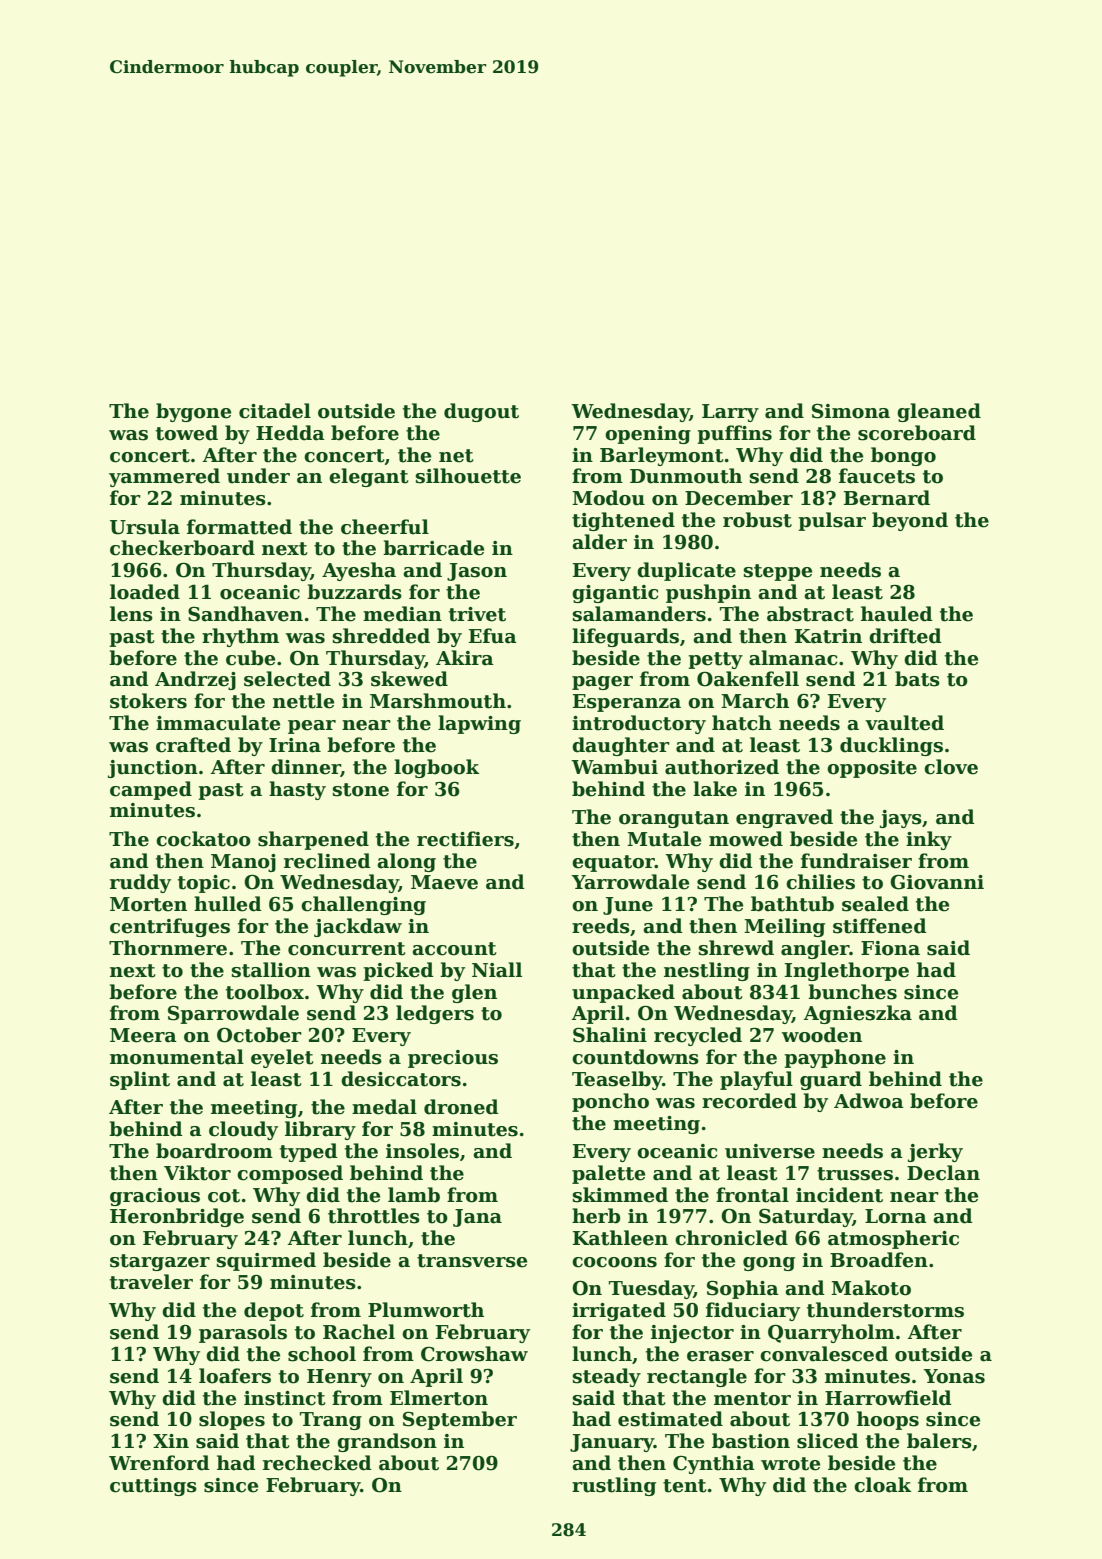  I want to click on cockatoo, so click(203, 839).
